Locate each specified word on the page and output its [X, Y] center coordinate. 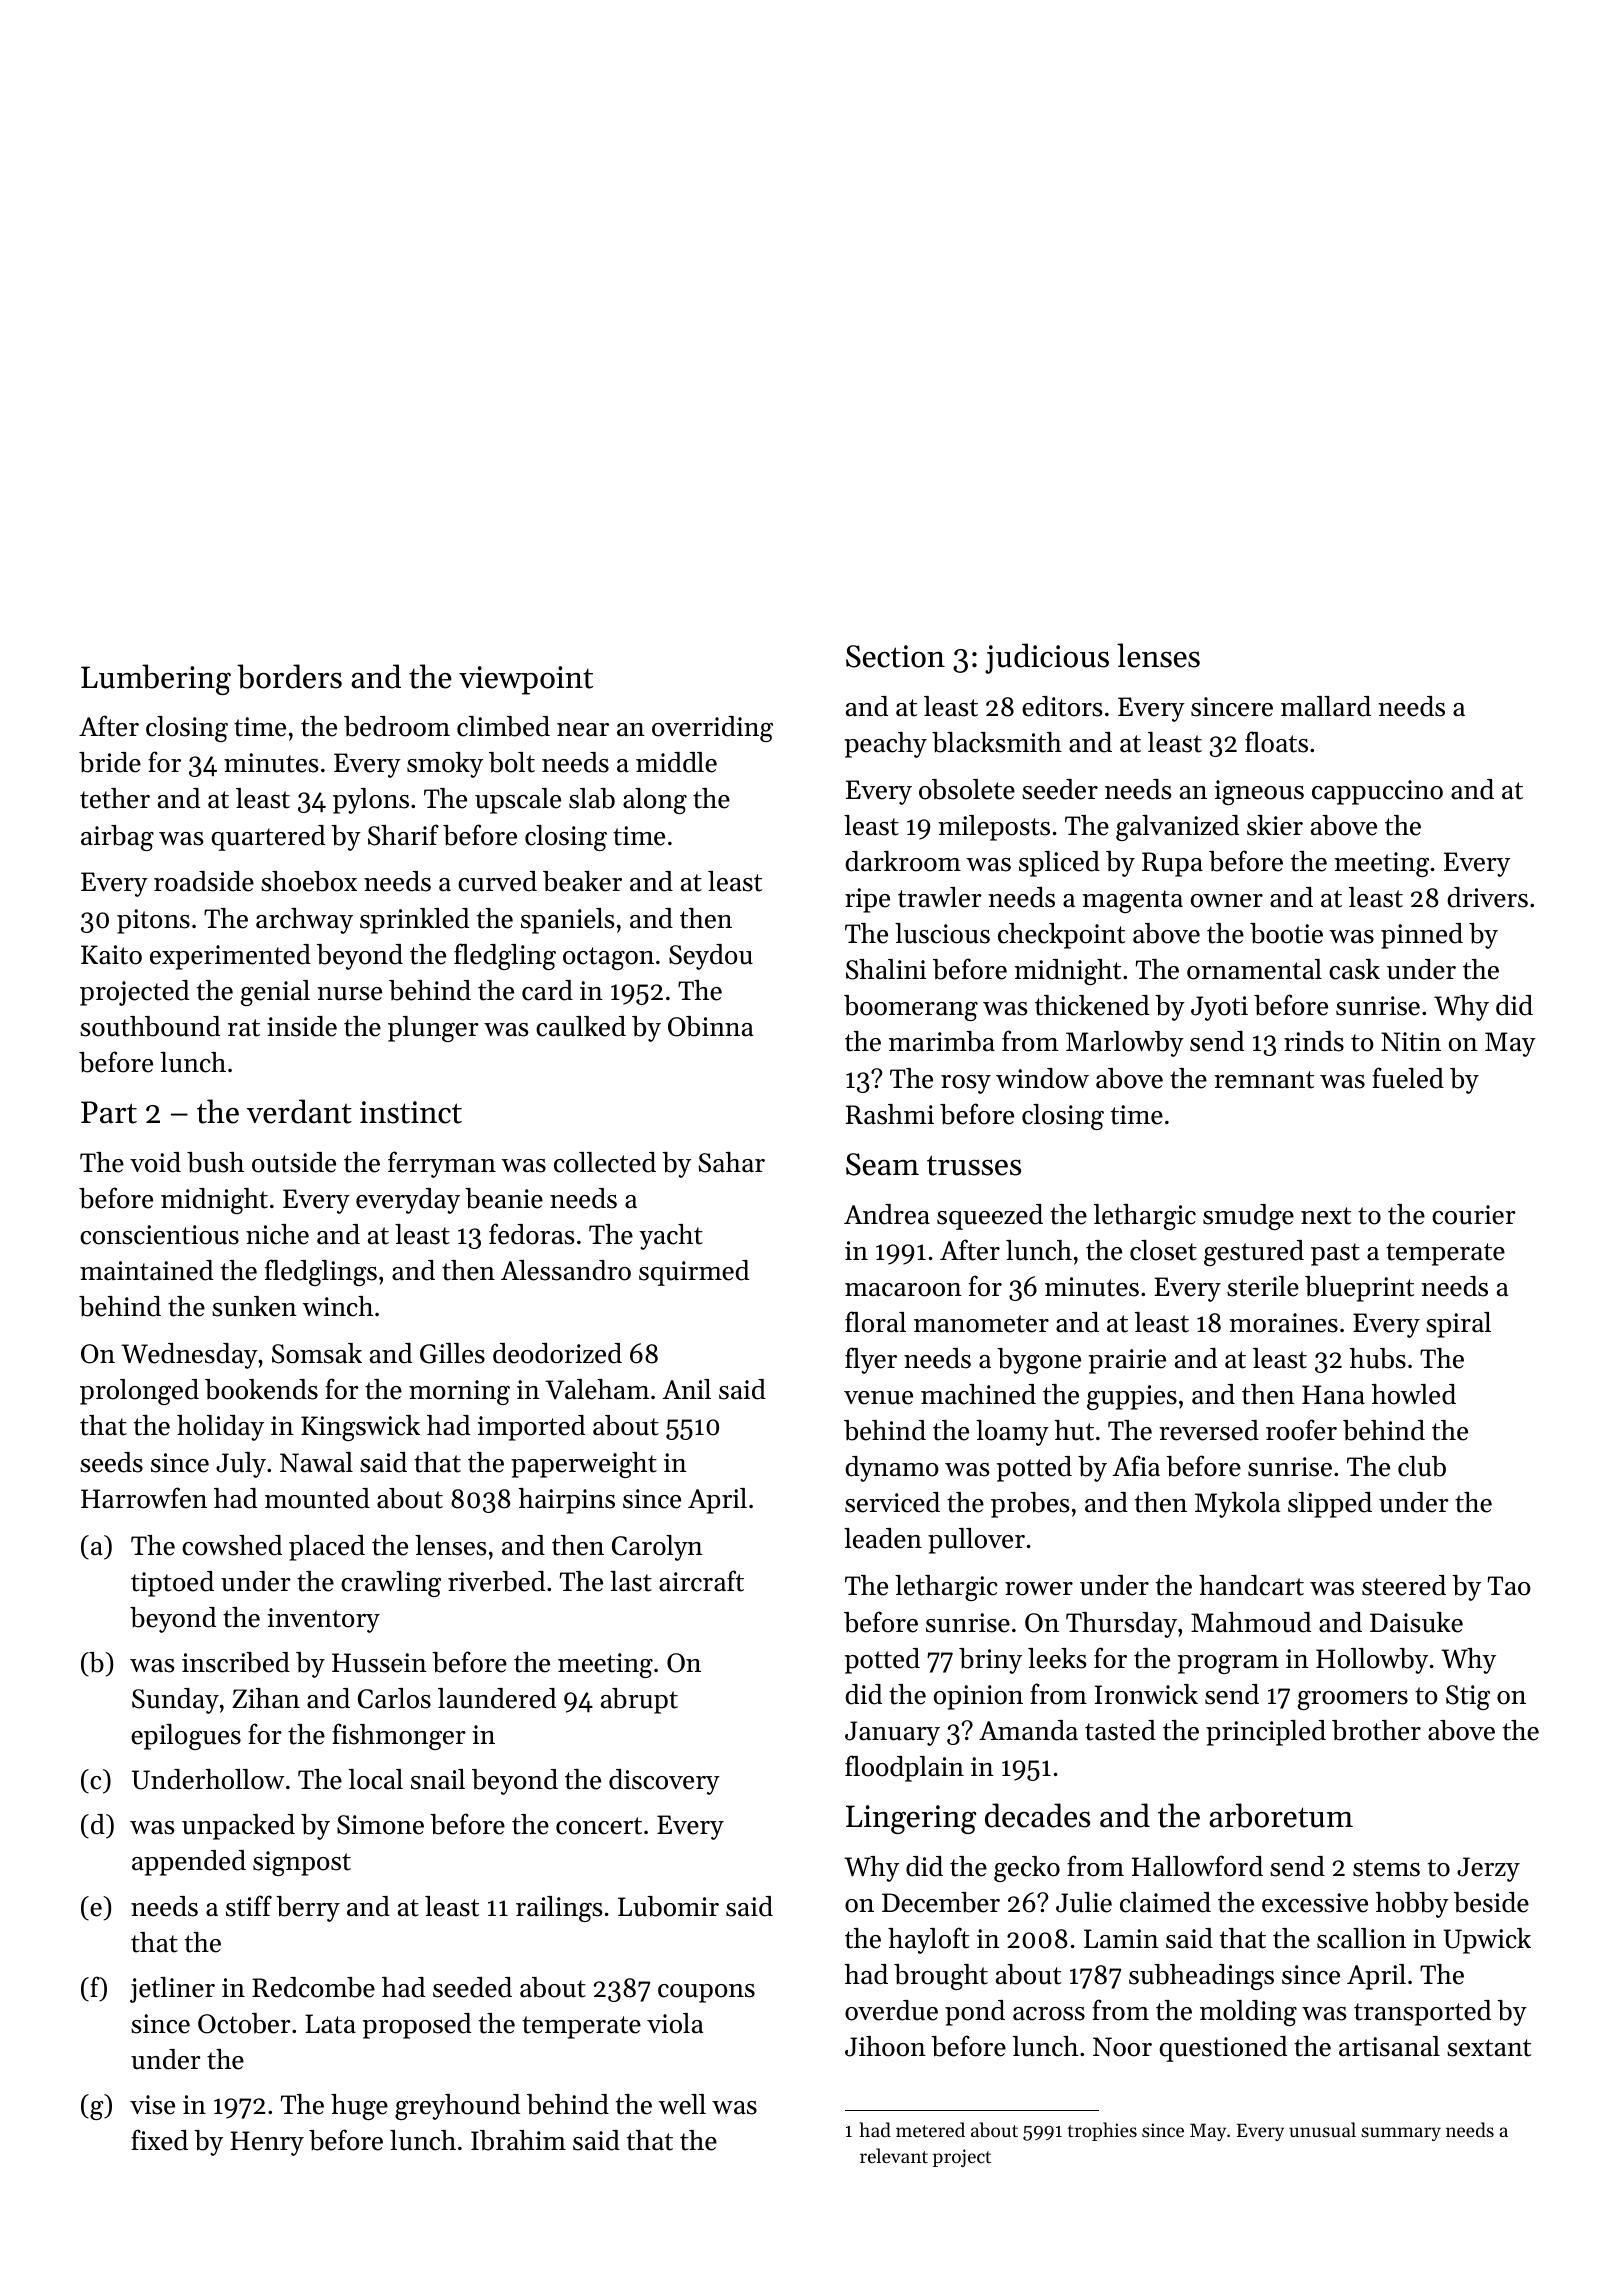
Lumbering [156, 679]
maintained [146, 1270]
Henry [267, 2143]
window [1042, 1078]
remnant [1264, 1080]
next [1326, 1216]
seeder [1060, 789]
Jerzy [1488, 1869]
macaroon [903, 1290]
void [155, 1162]
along [655, 801]
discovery [664, 1782]
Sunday [175, 1701]
